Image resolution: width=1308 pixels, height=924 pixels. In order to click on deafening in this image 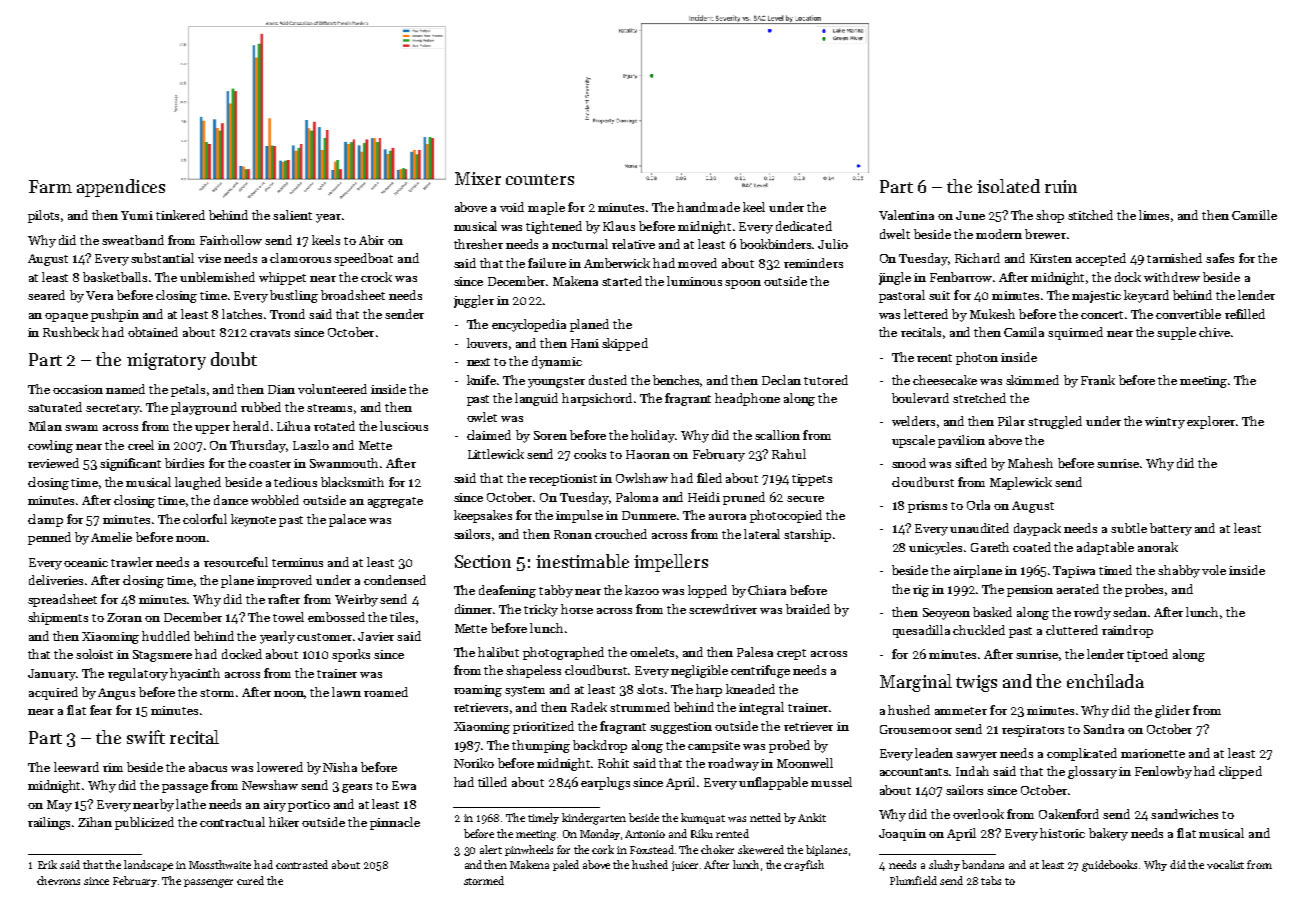, I will do `click(507, 591)`.
